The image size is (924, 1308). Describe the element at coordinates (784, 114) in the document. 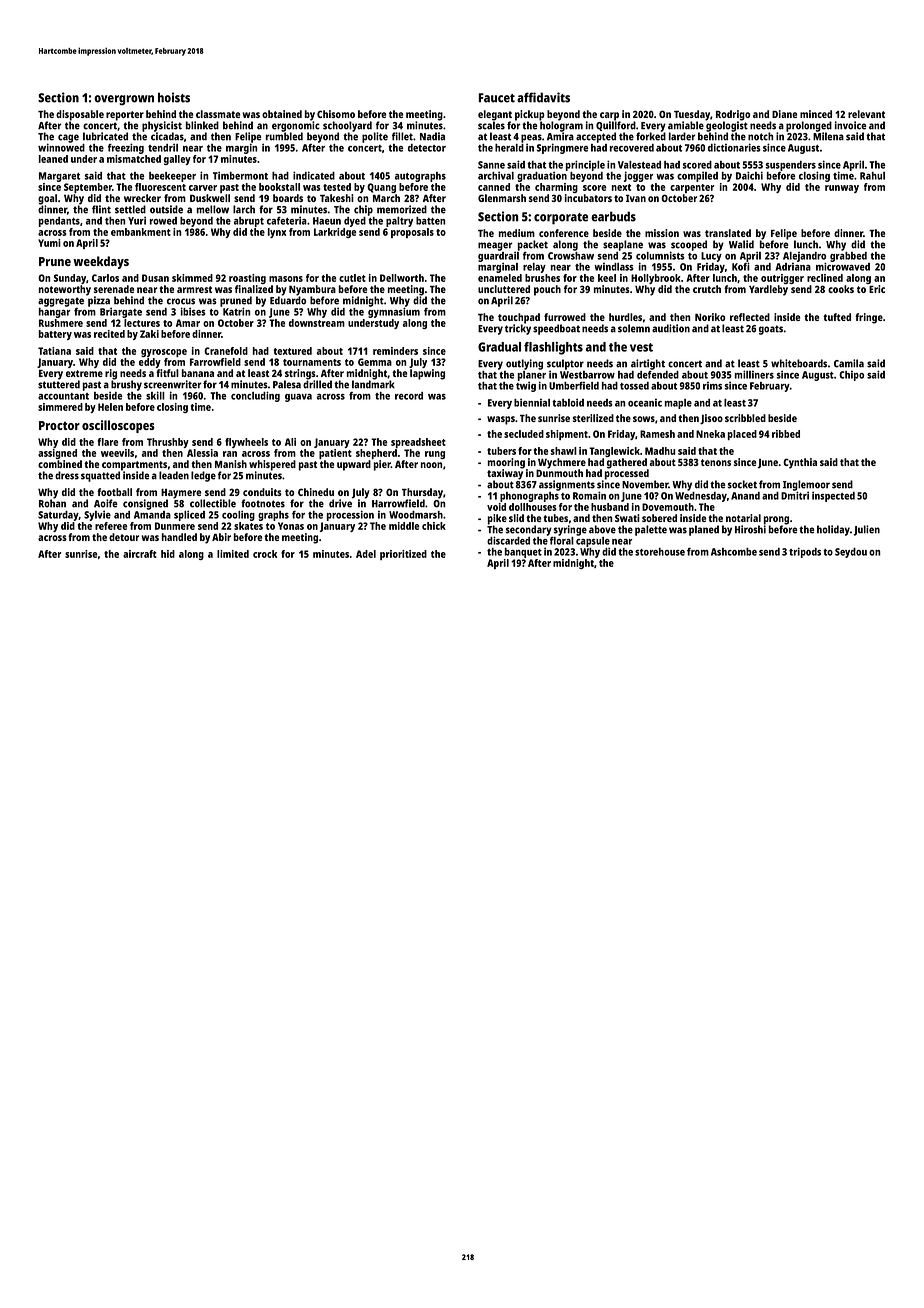

I see `Diane` at that location.
